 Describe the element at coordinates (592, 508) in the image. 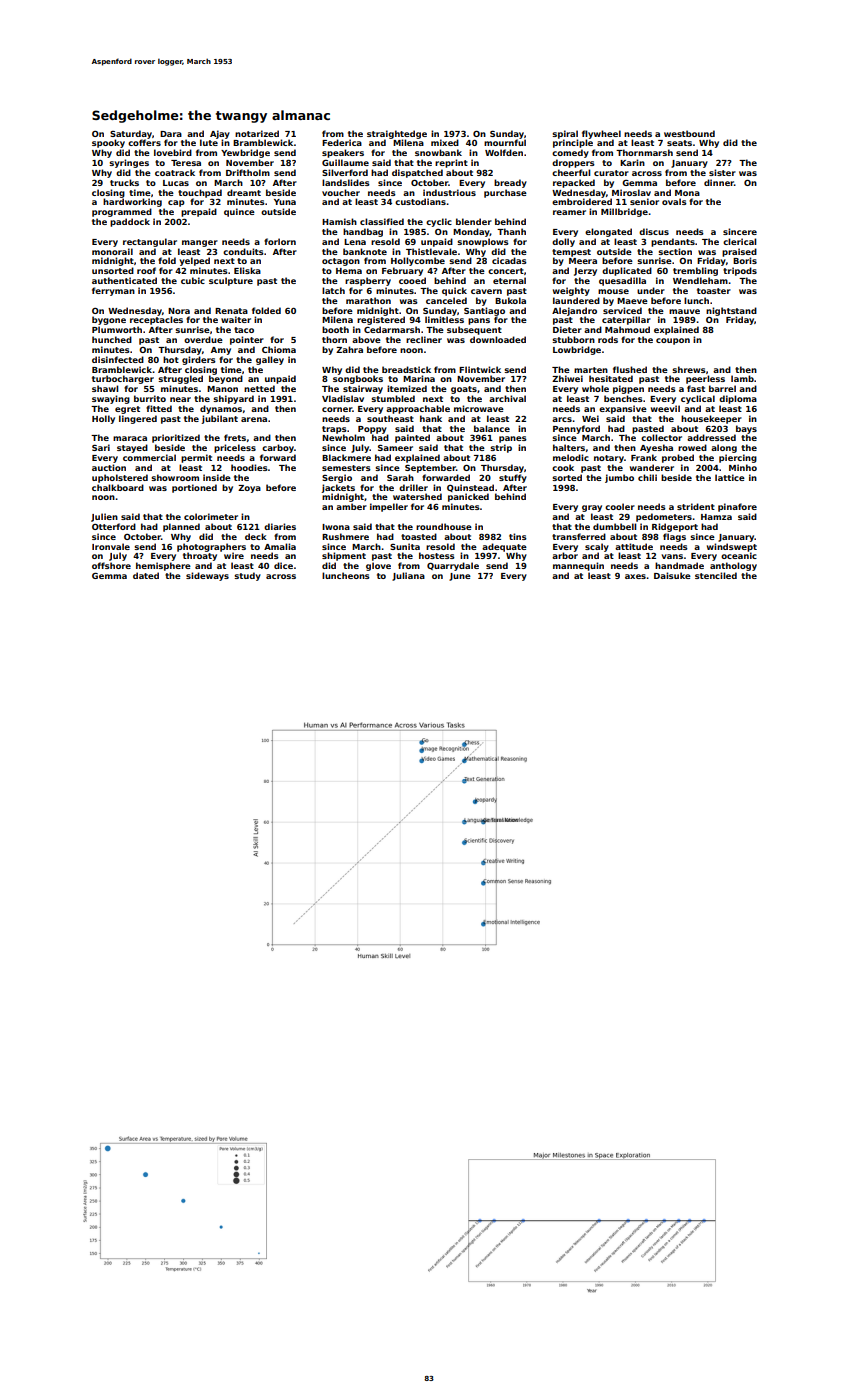

I see `gray` at that location.
